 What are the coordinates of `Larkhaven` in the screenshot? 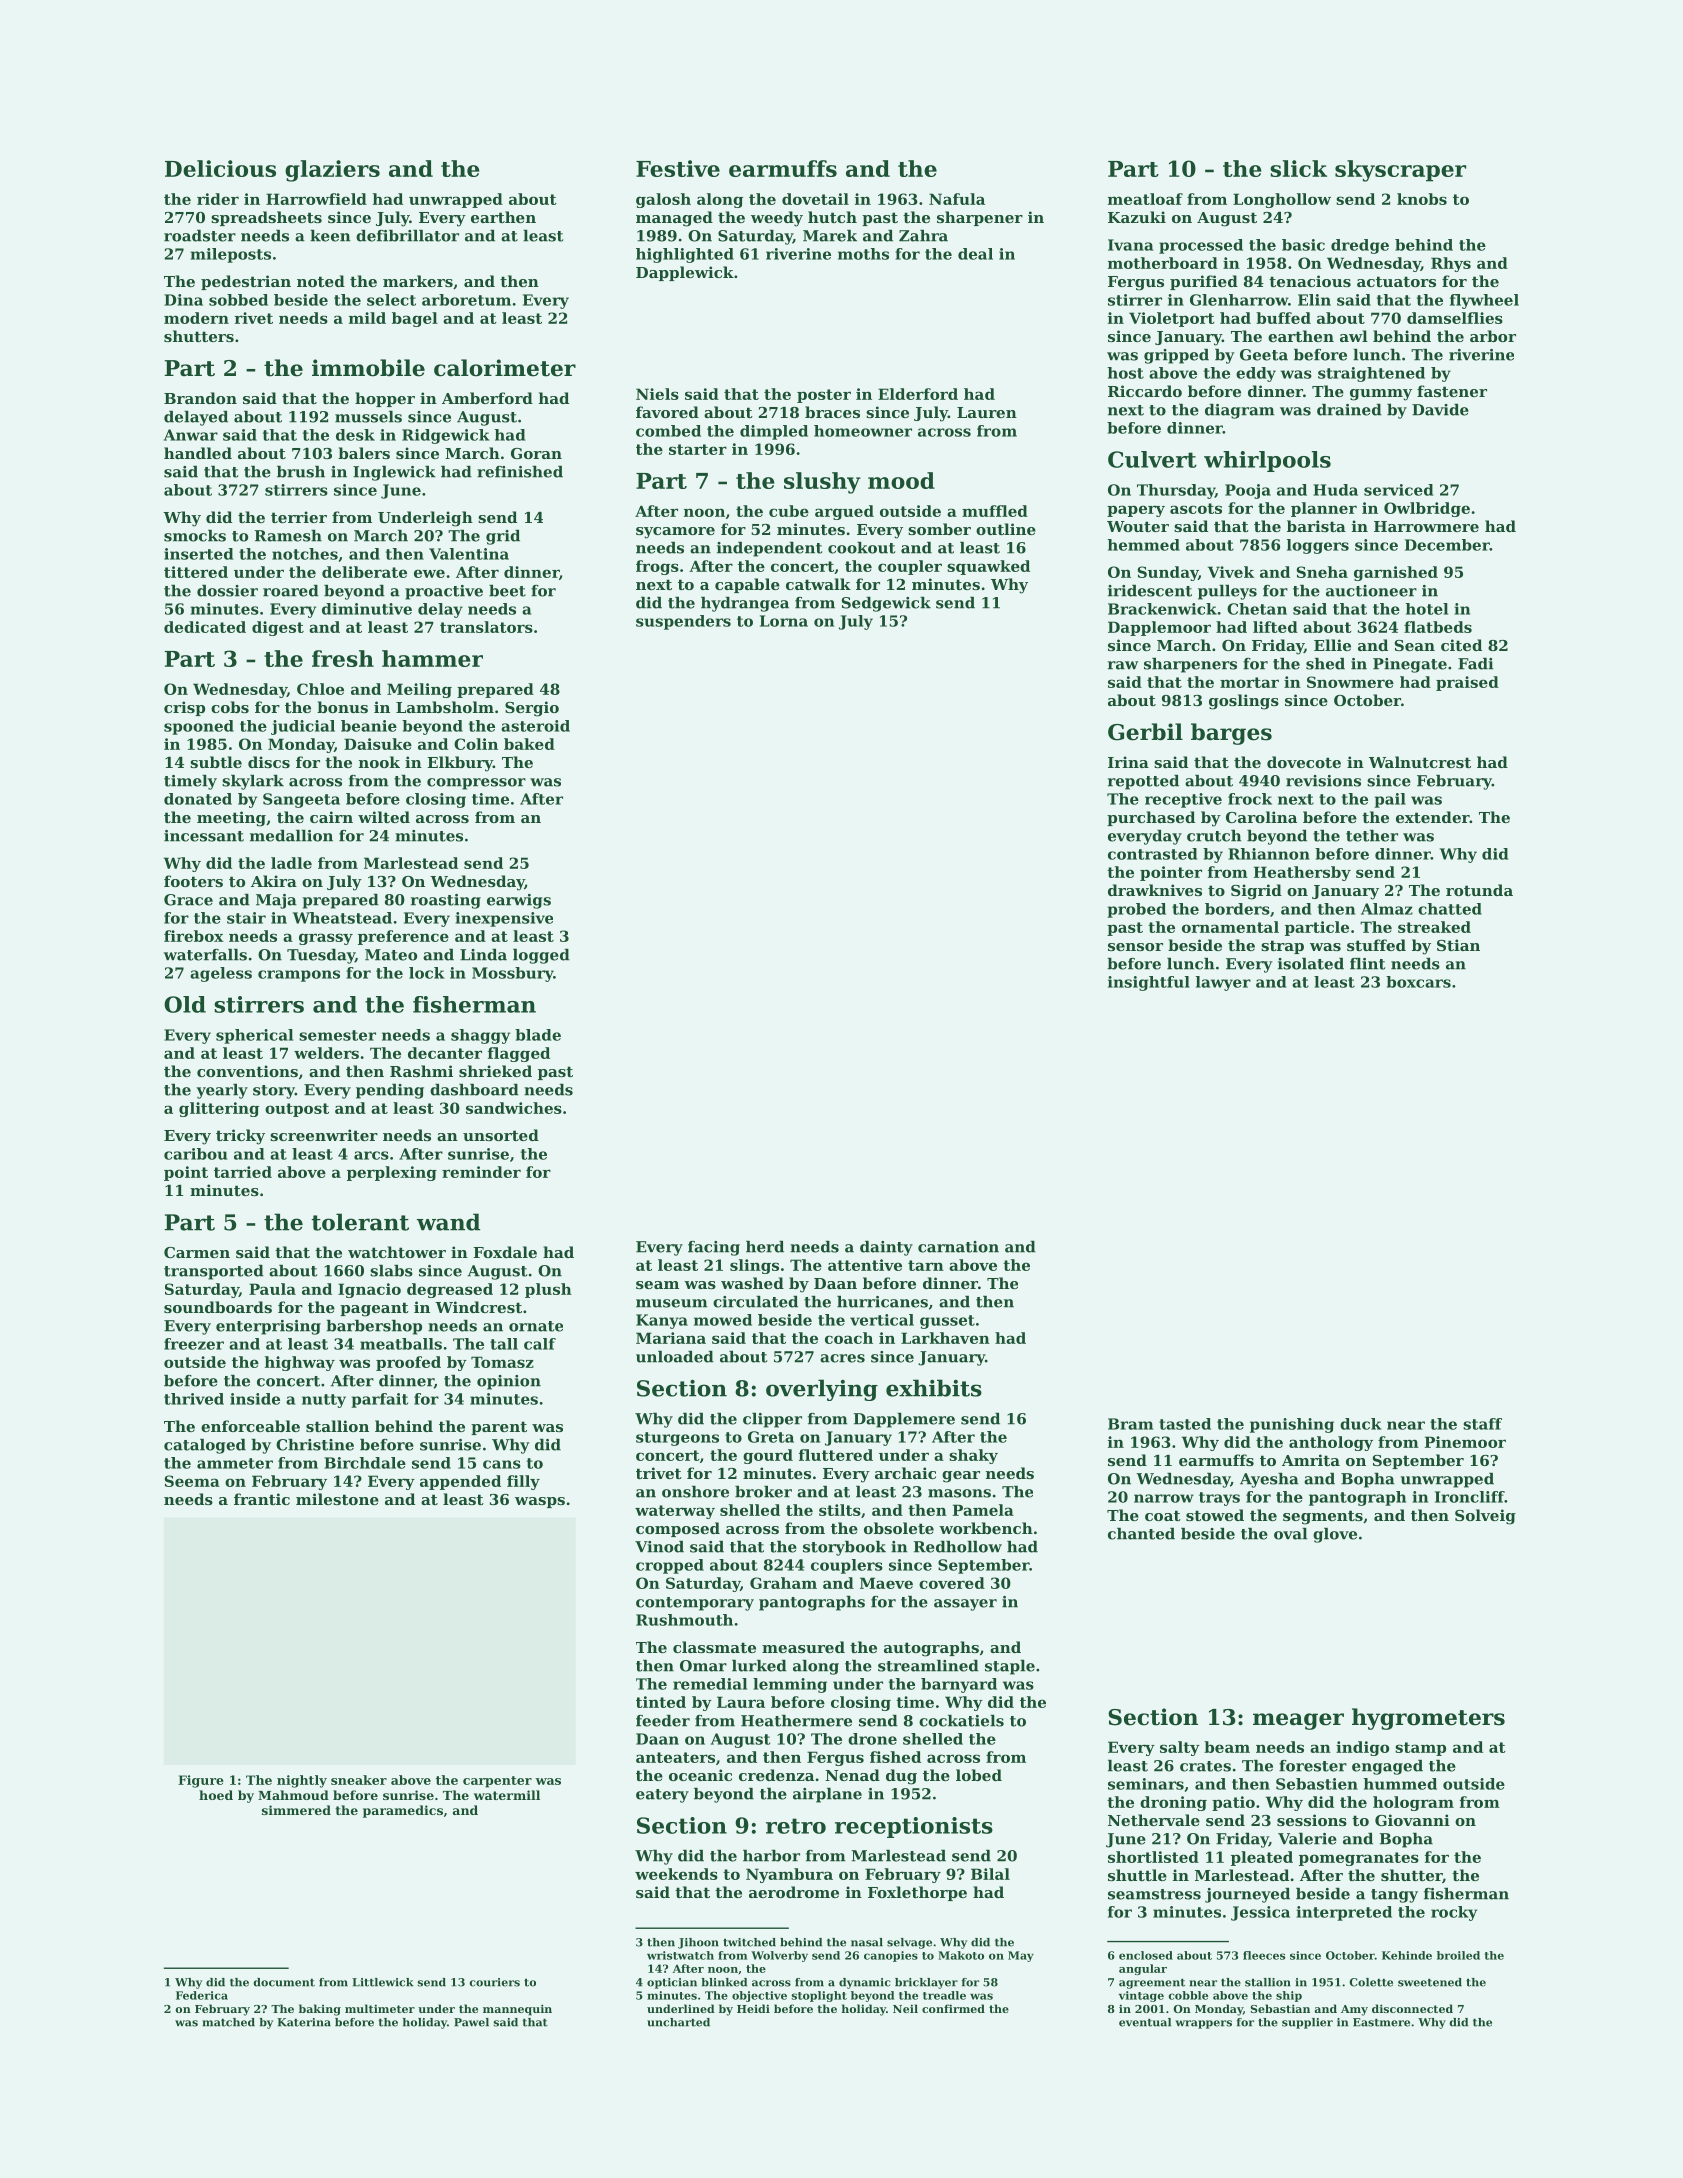 It's located at (945, 1338).
